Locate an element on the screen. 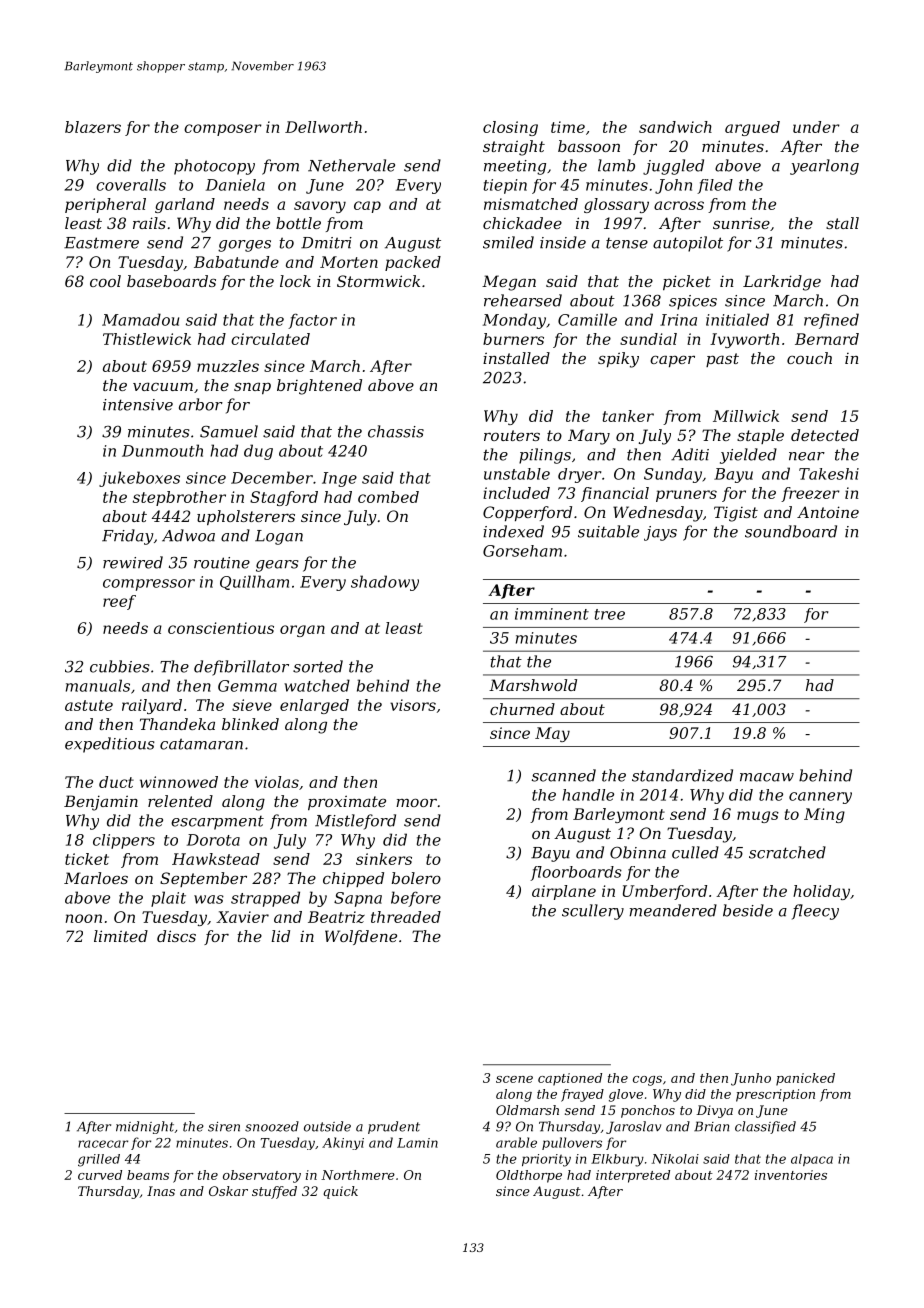  floorboards is located at coordinates (576, 873).
